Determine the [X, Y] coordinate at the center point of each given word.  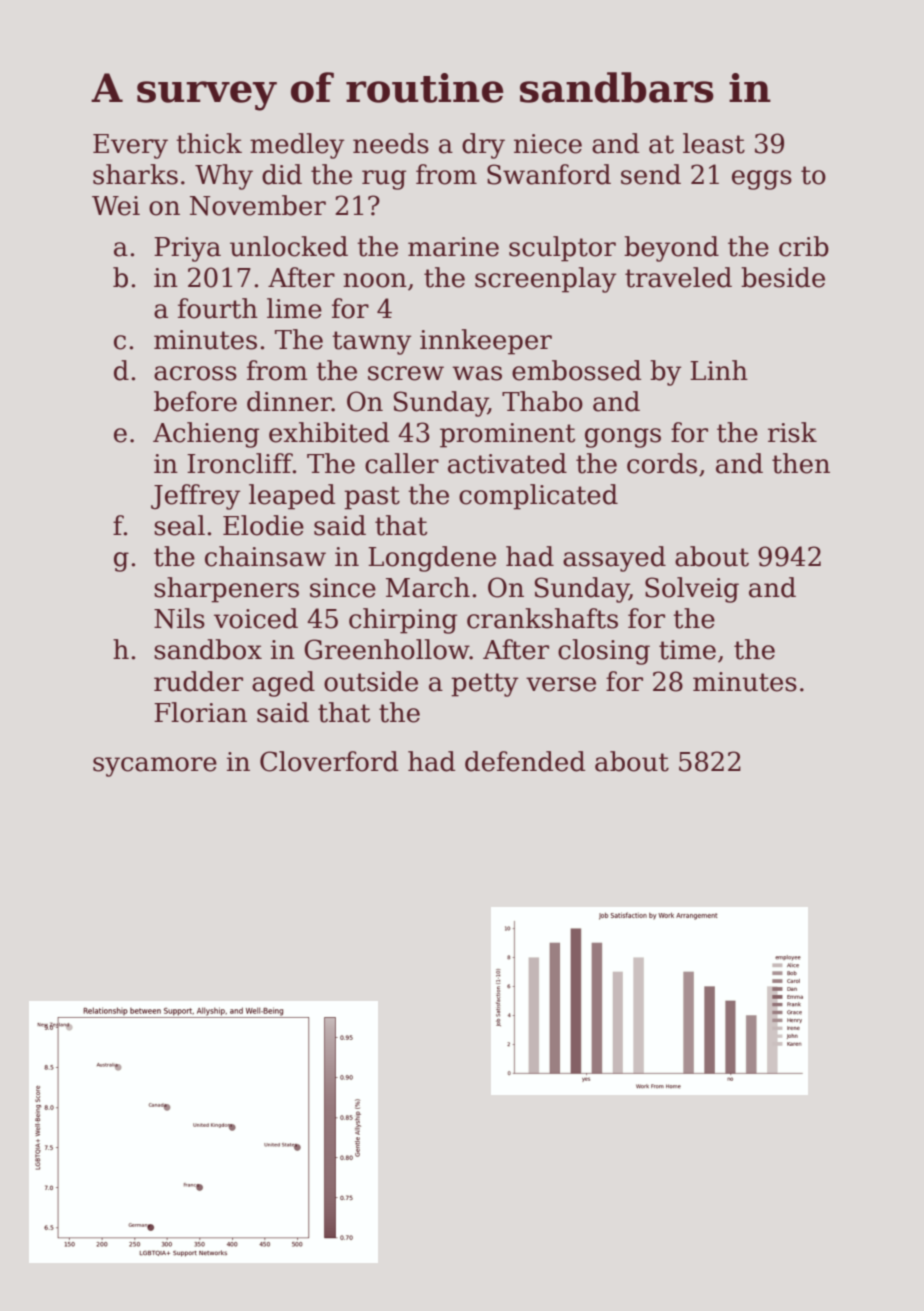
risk [792, 432]
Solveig [692, 590]
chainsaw [265, 556]
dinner [289, 401]
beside [783, 277]
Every [130, 146]
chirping [403, 621]
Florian [200, 712]
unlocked [289, 246]
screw [406, 373]
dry [483, 146]
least [714, 143]
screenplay [546, 280]
